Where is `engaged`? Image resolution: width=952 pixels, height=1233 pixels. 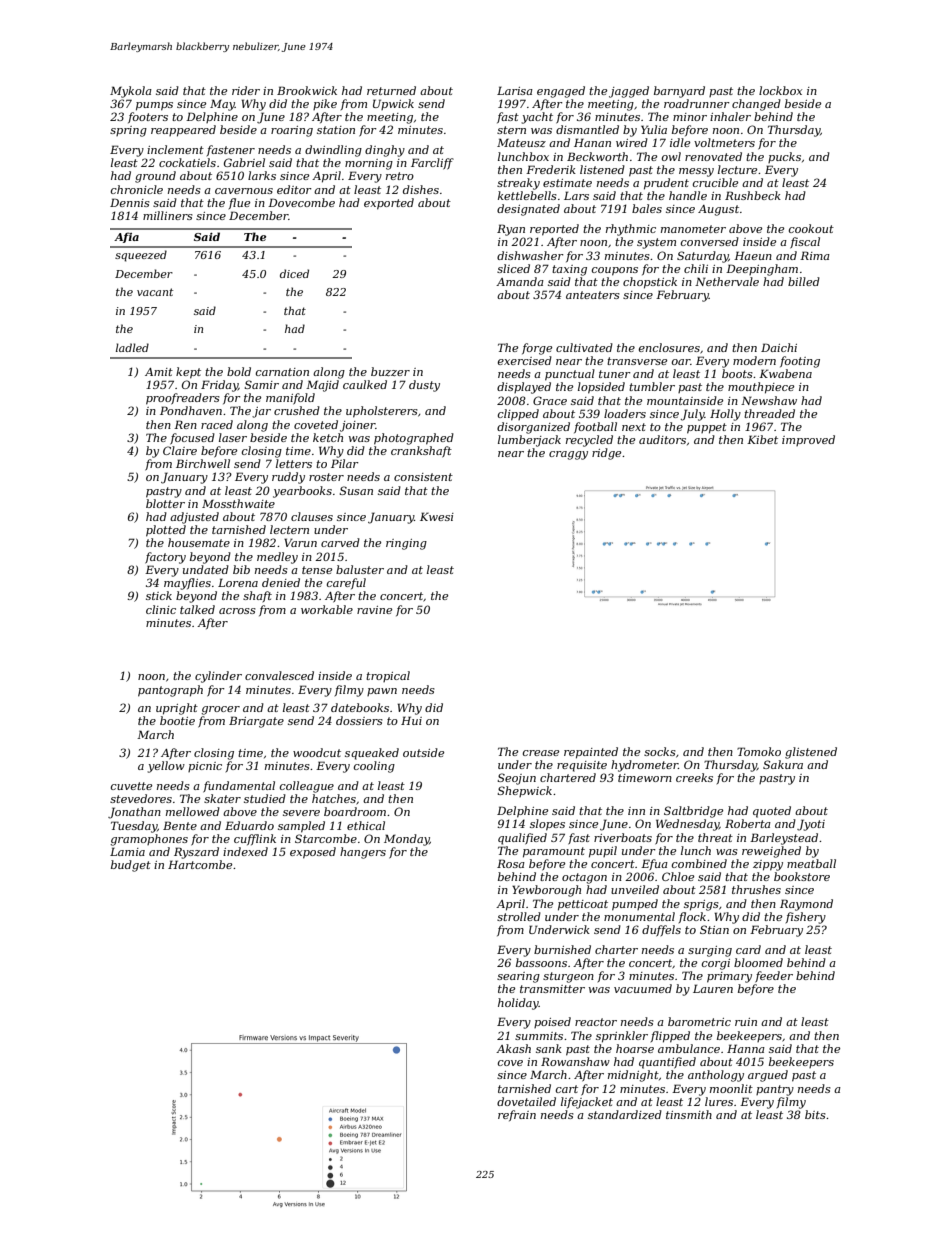 engaged is located at coordinates (561, 92).
